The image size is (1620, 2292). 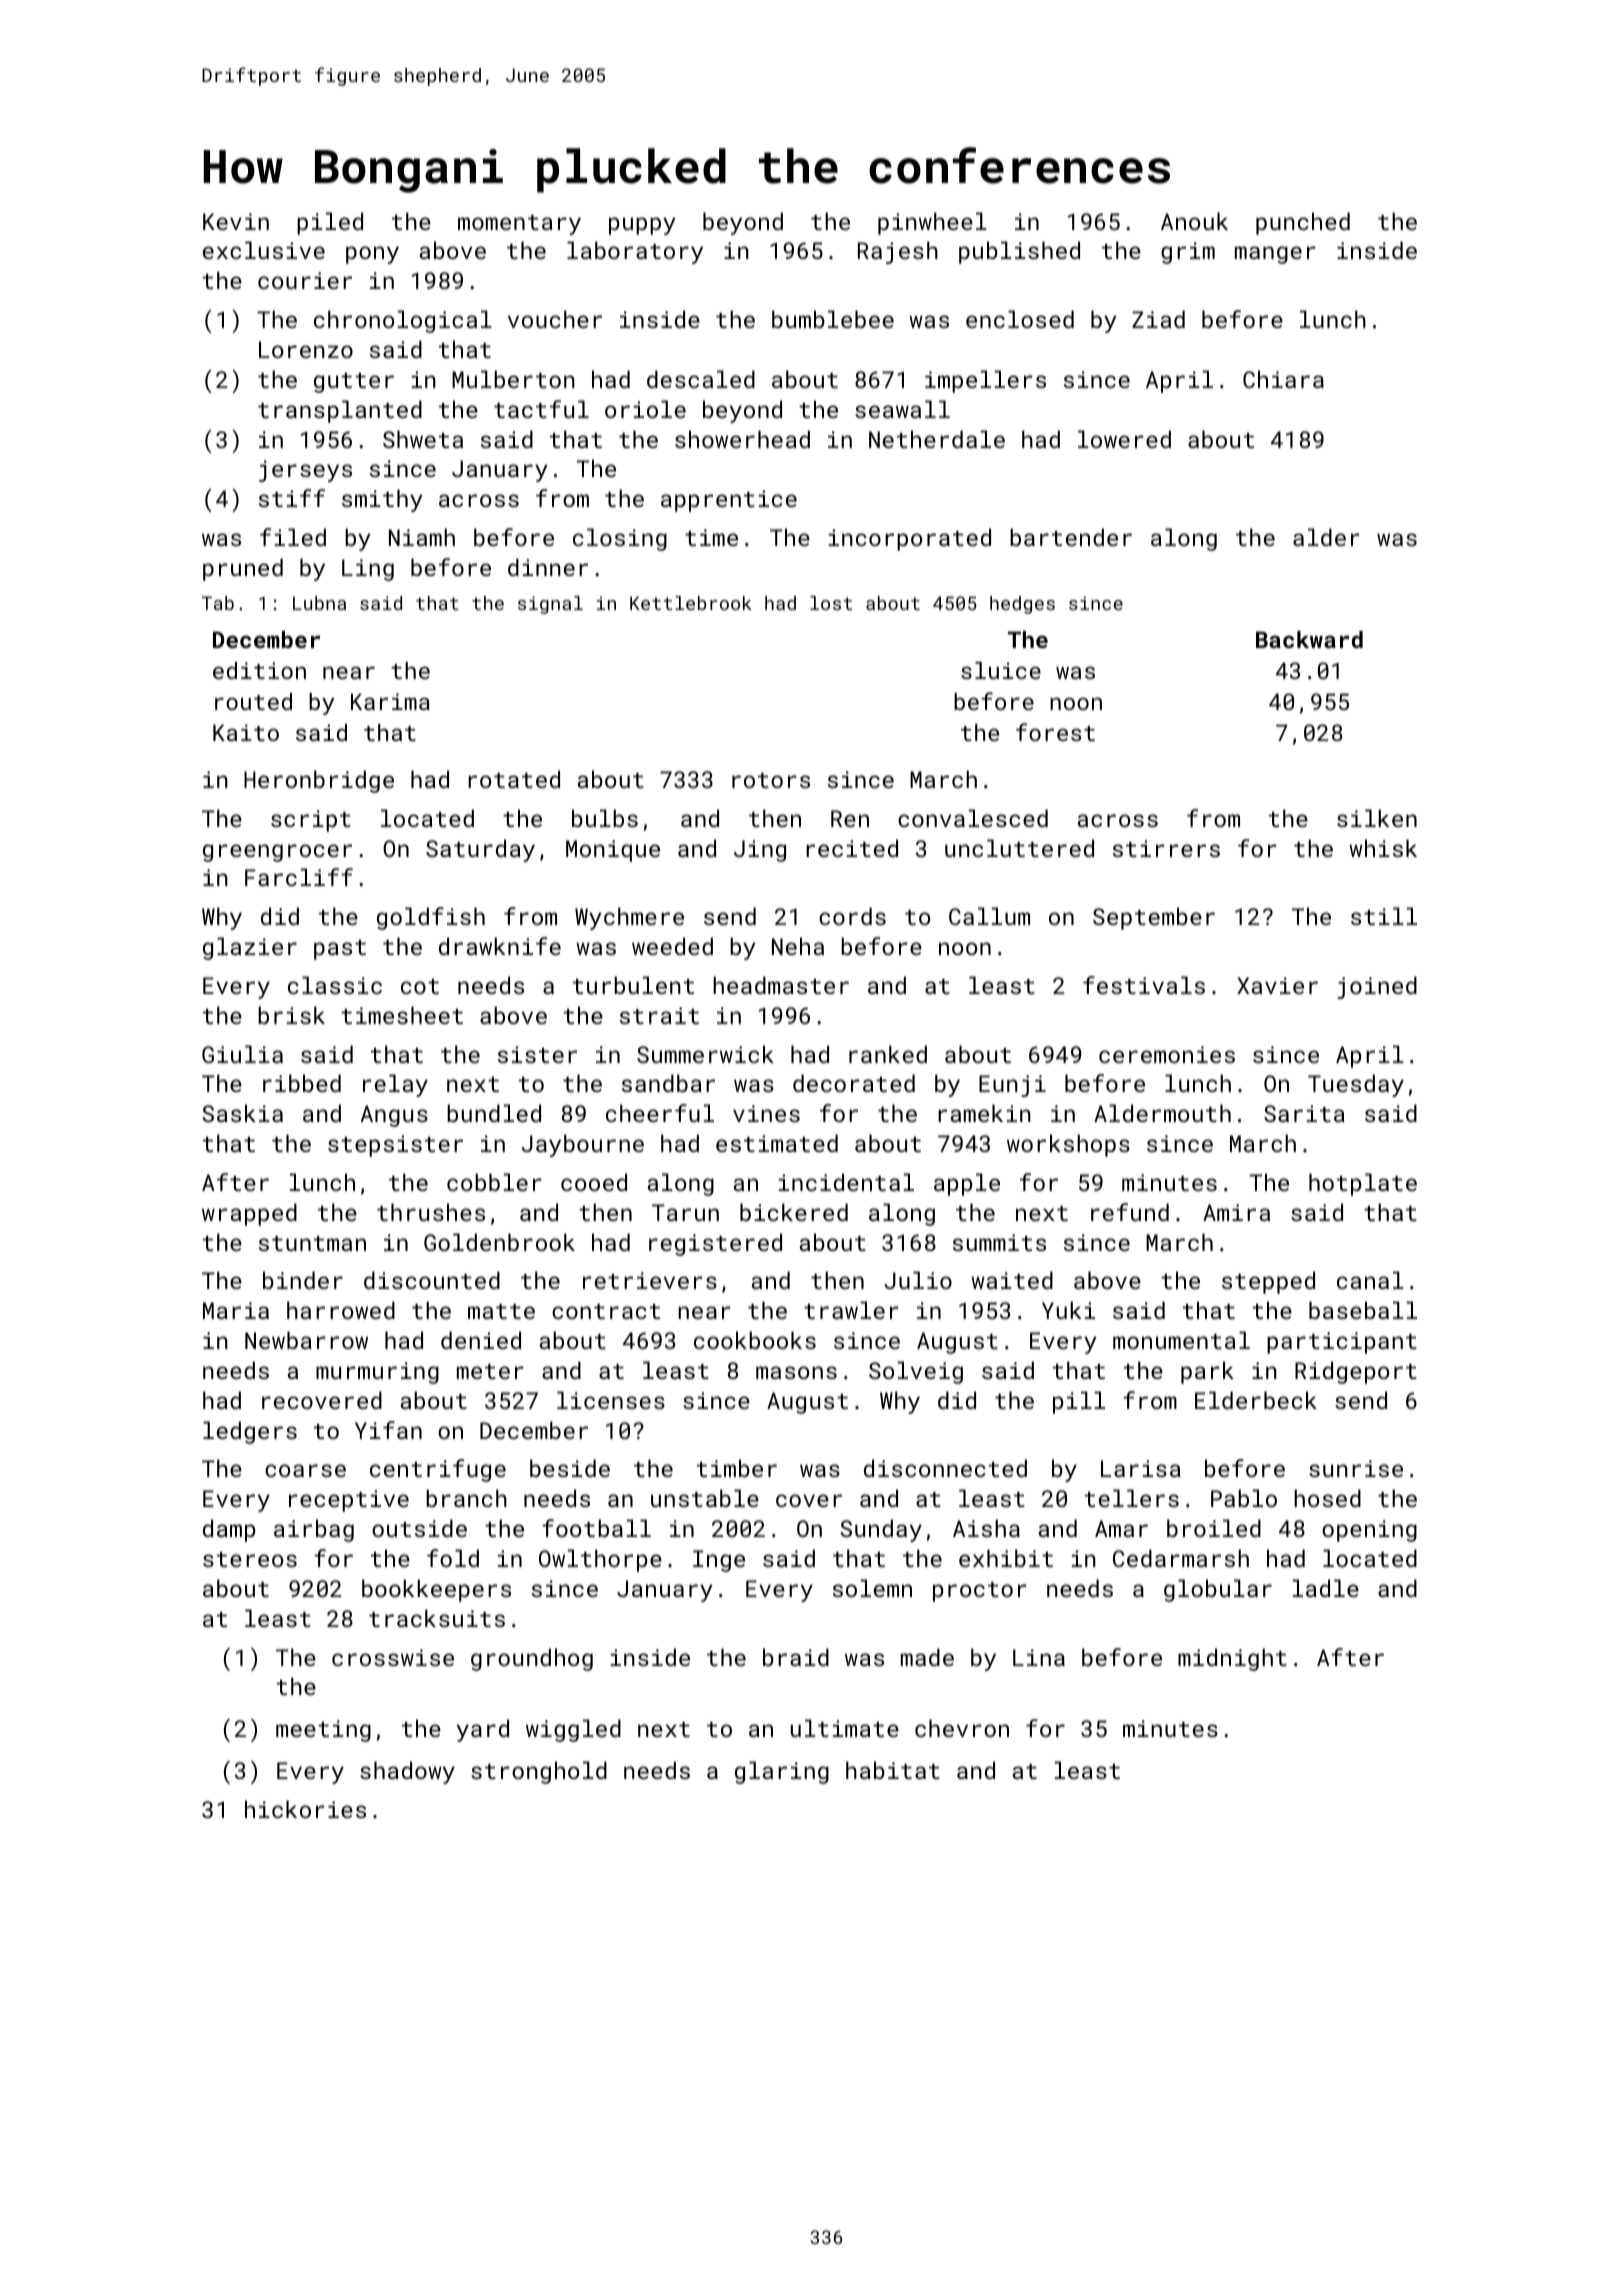 I want to click on stronghold, so click(x=539, y=1772).
